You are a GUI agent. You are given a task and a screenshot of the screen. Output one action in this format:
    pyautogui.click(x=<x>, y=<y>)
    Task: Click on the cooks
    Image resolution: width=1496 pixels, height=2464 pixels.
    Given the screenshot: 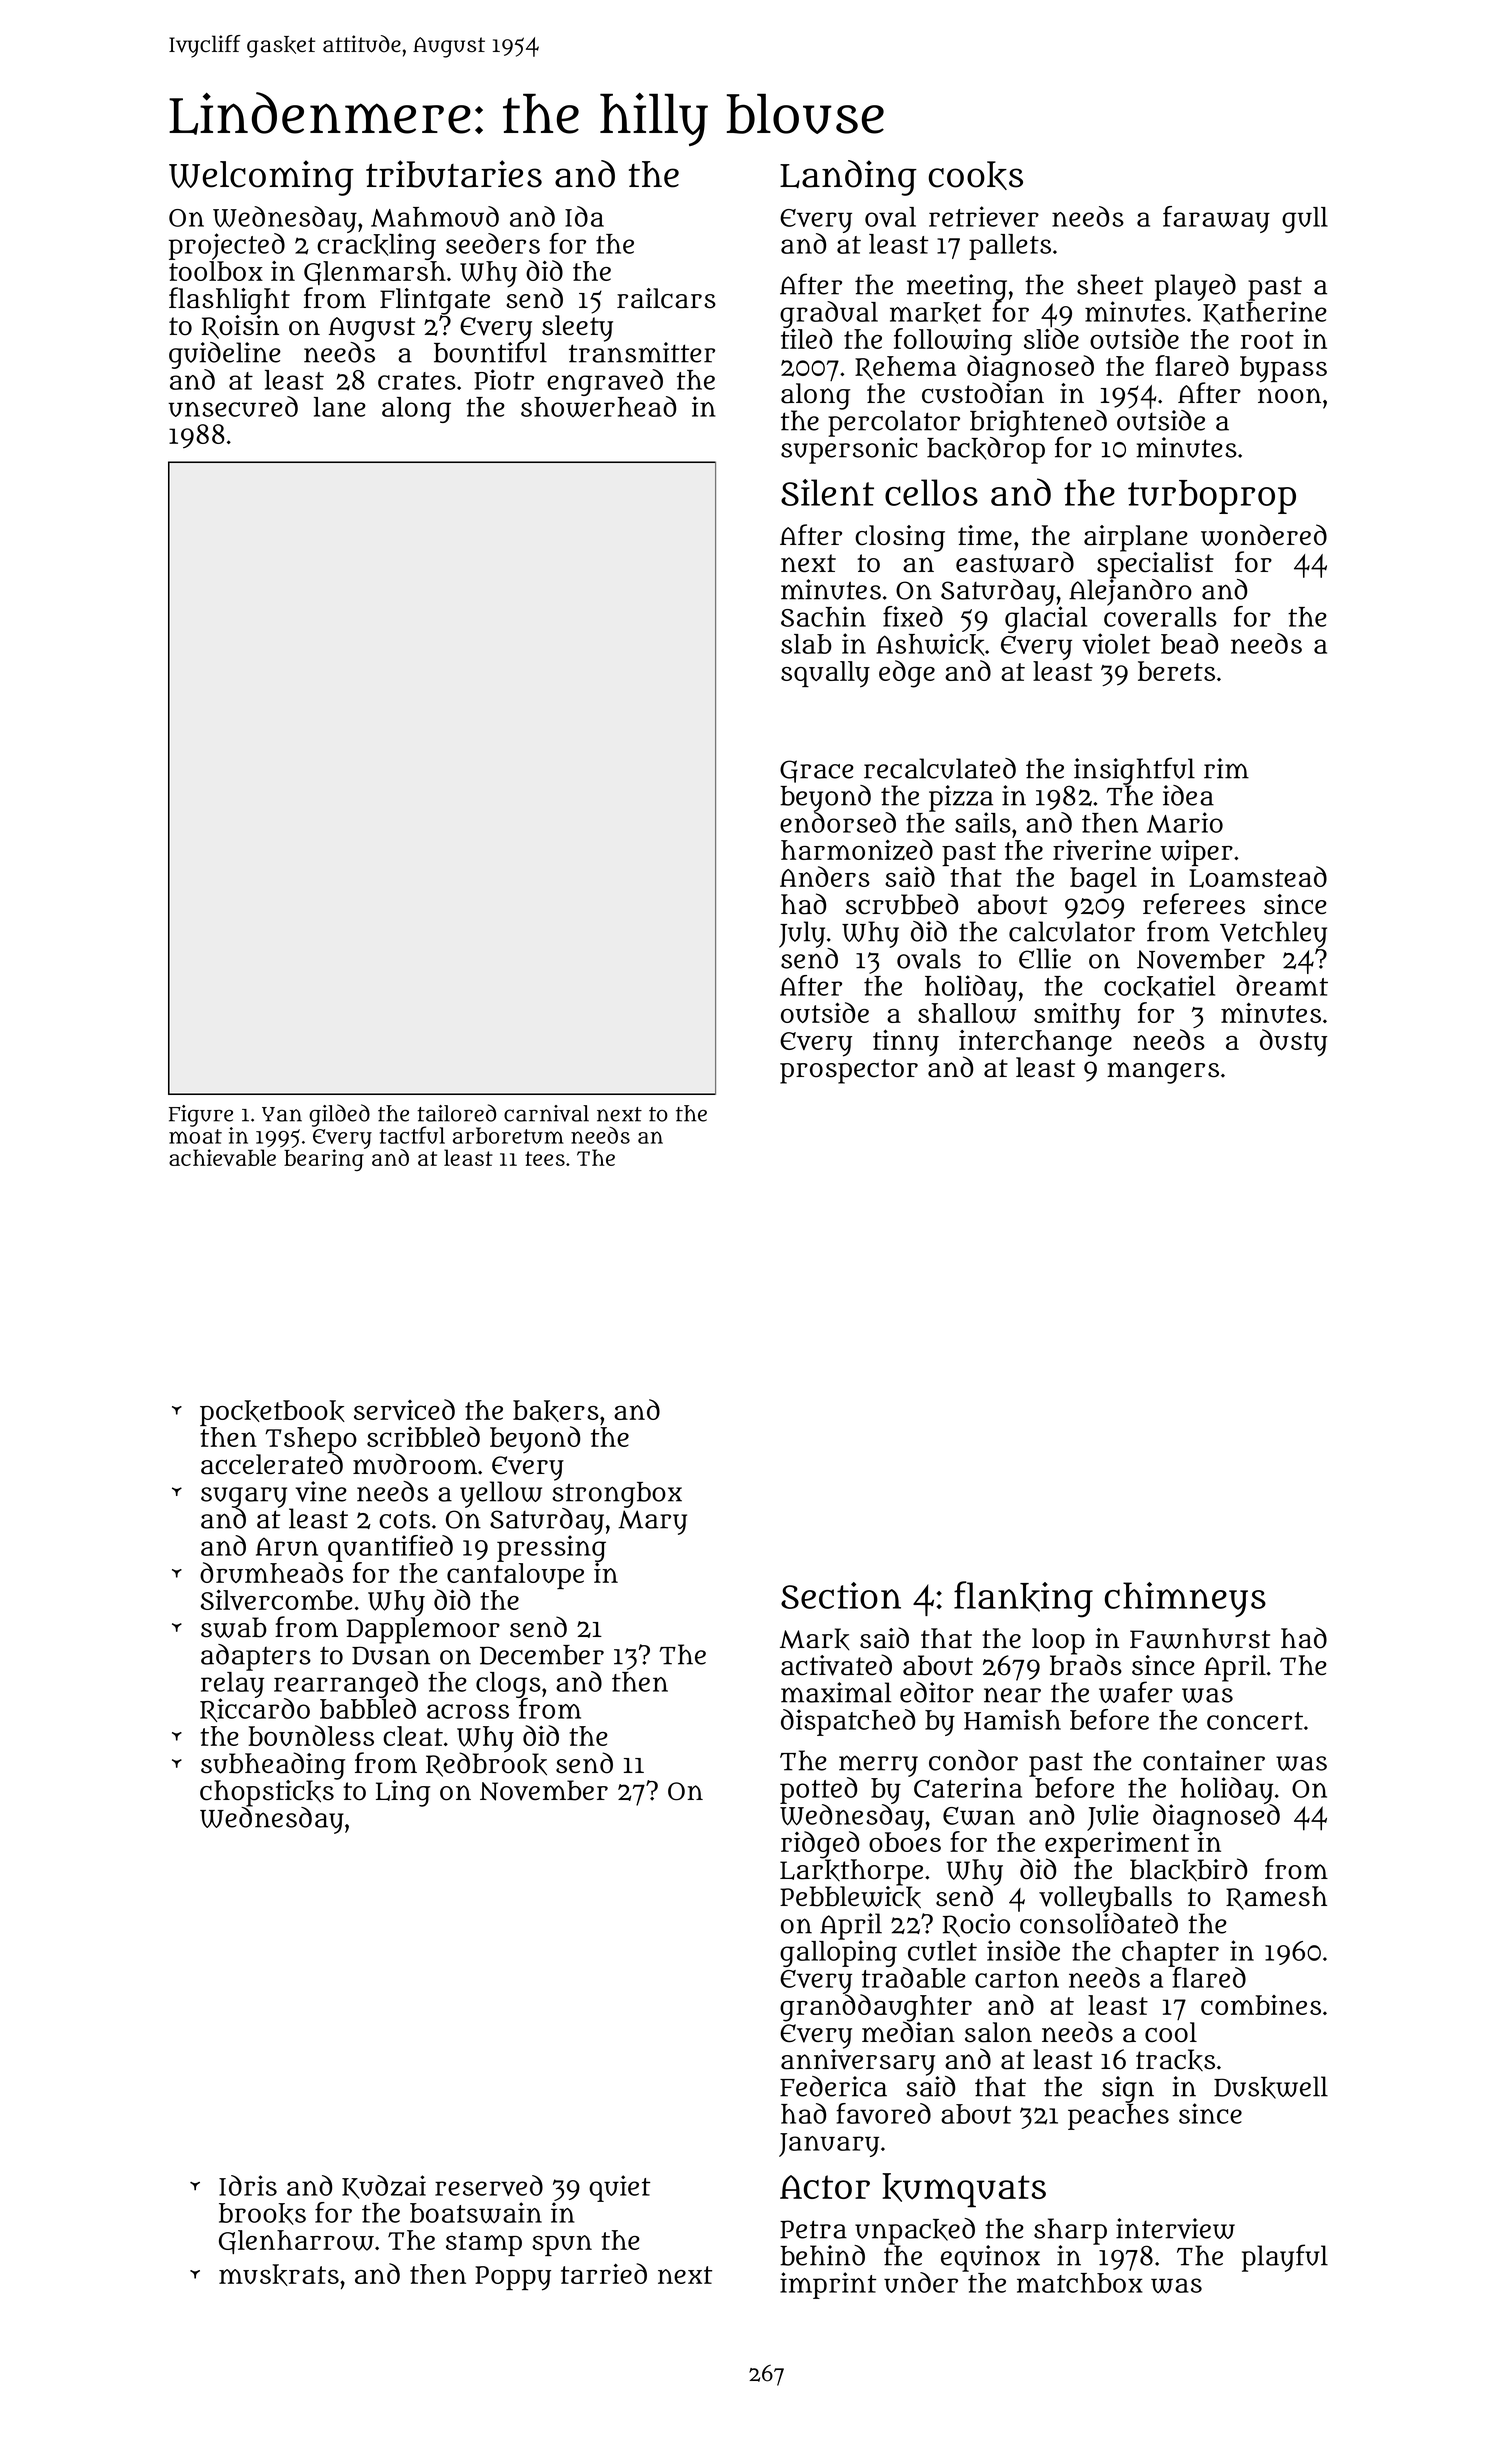 What is the action you would take?
    pyautogui.click(x=976, y=175)
